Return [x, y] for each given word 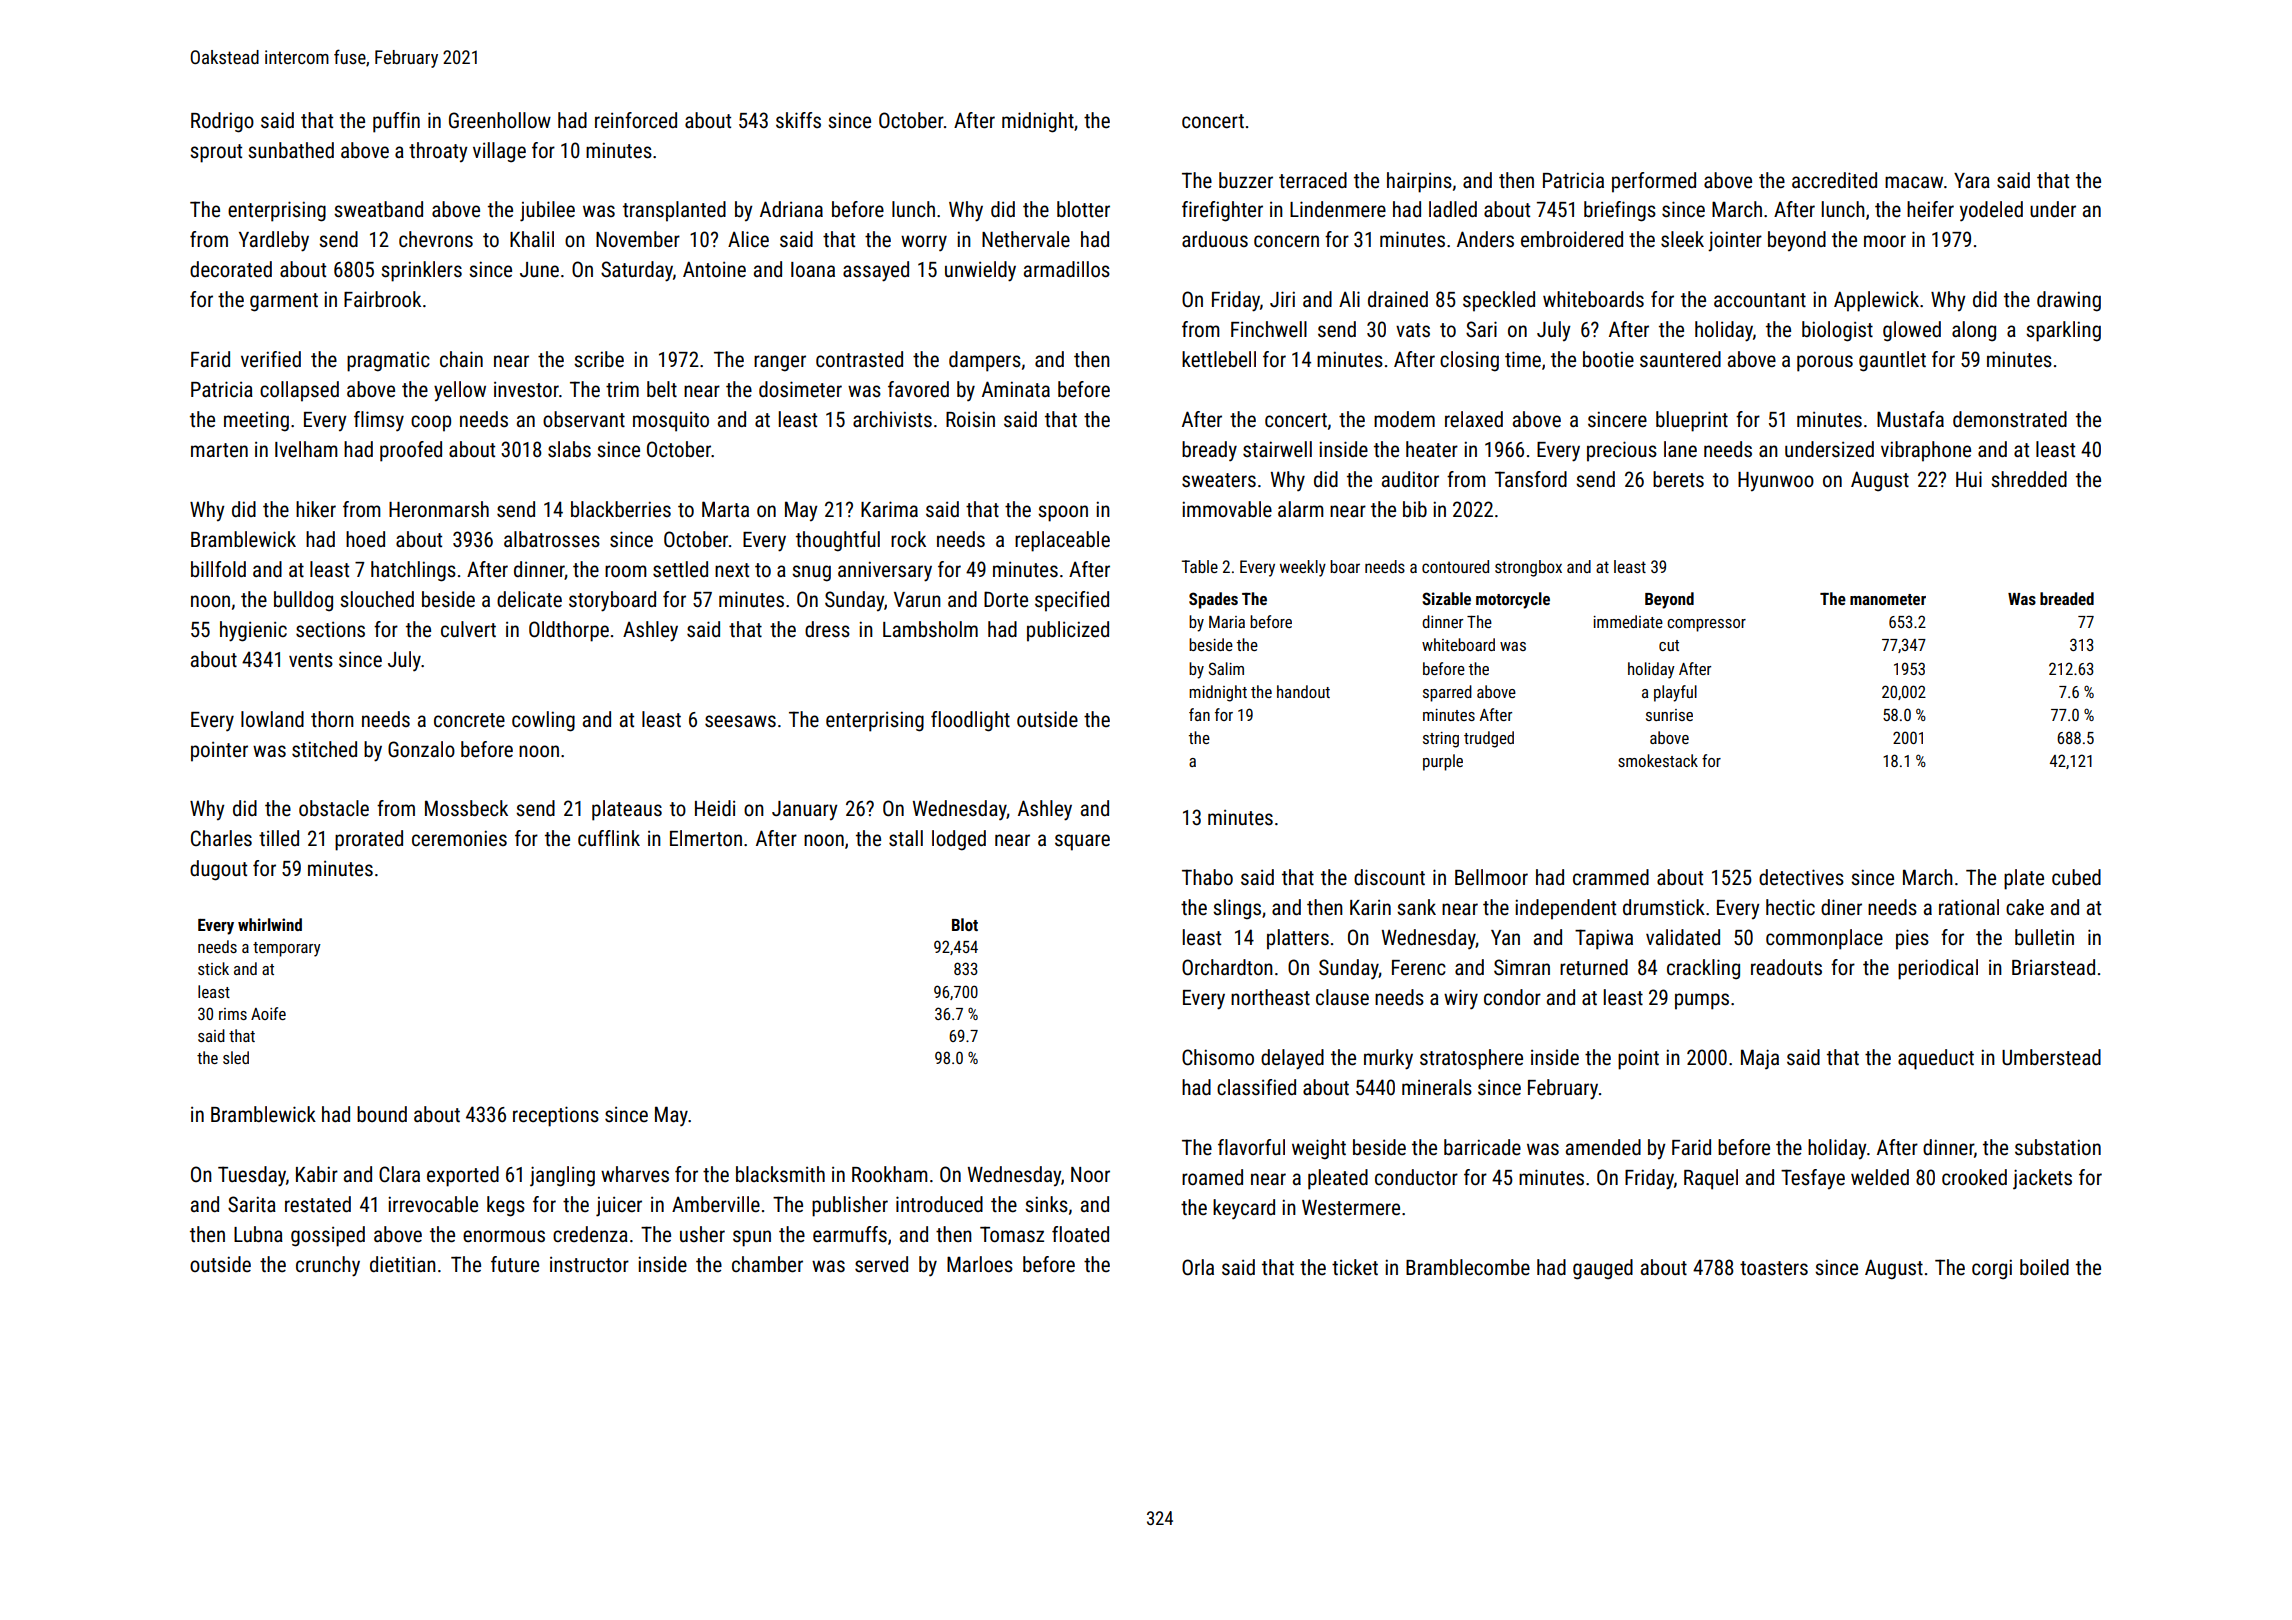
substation [2058, 1147]
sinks [1046, 1204]
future [515, 1264]
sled [236, 1057]
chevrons [436, 239]
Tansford [1531, 479]
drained [1398, 299]
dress [827, 629]
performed [1654, 182]
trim [622, 389]
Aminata [1016, 389]
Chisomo [1218, 1057]
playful [1675, 693]
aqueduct [1936, 1059]
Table [1200, 566]
